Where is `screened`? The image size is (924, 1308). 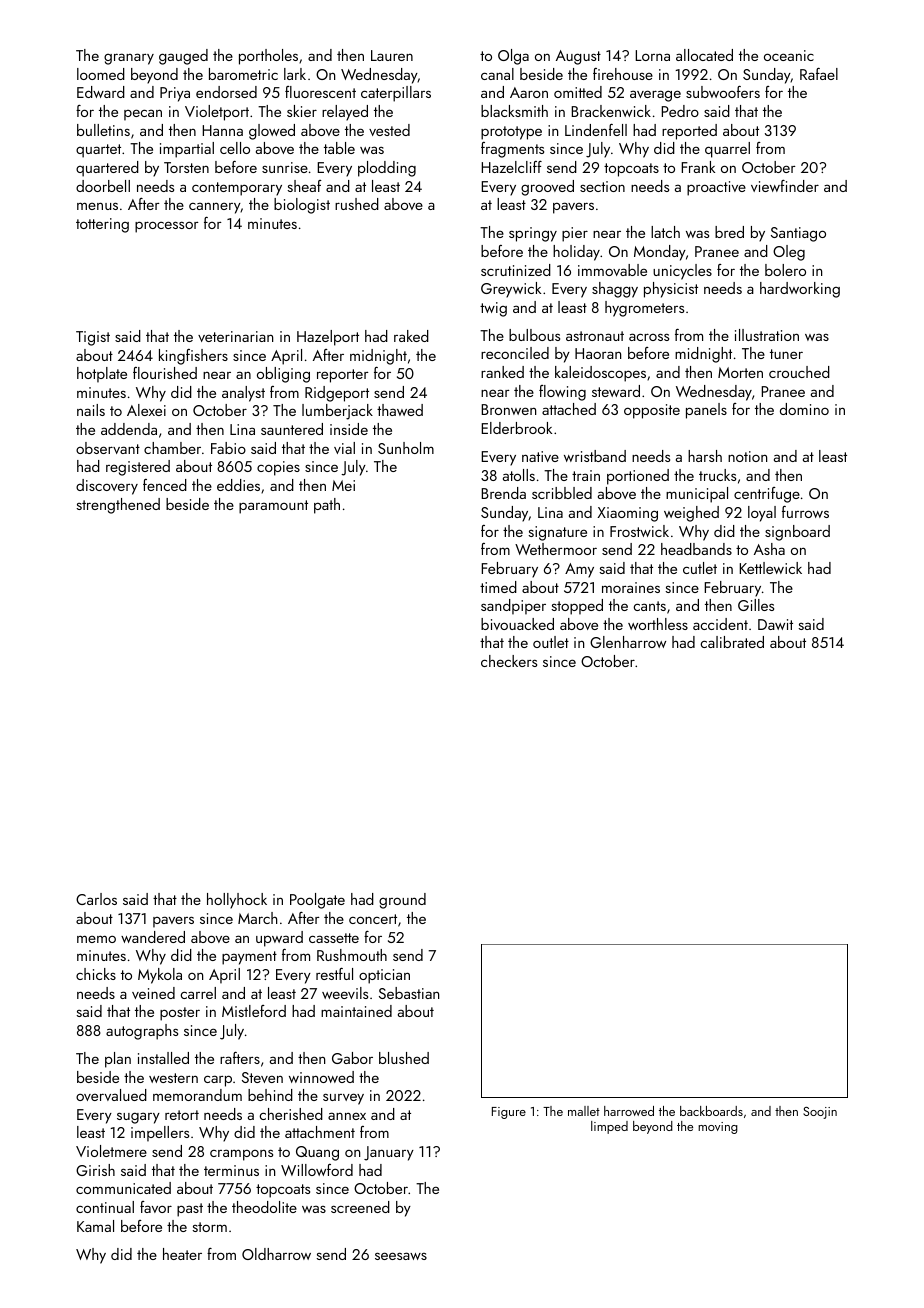
screened is located at coordinates (360, 1207).
